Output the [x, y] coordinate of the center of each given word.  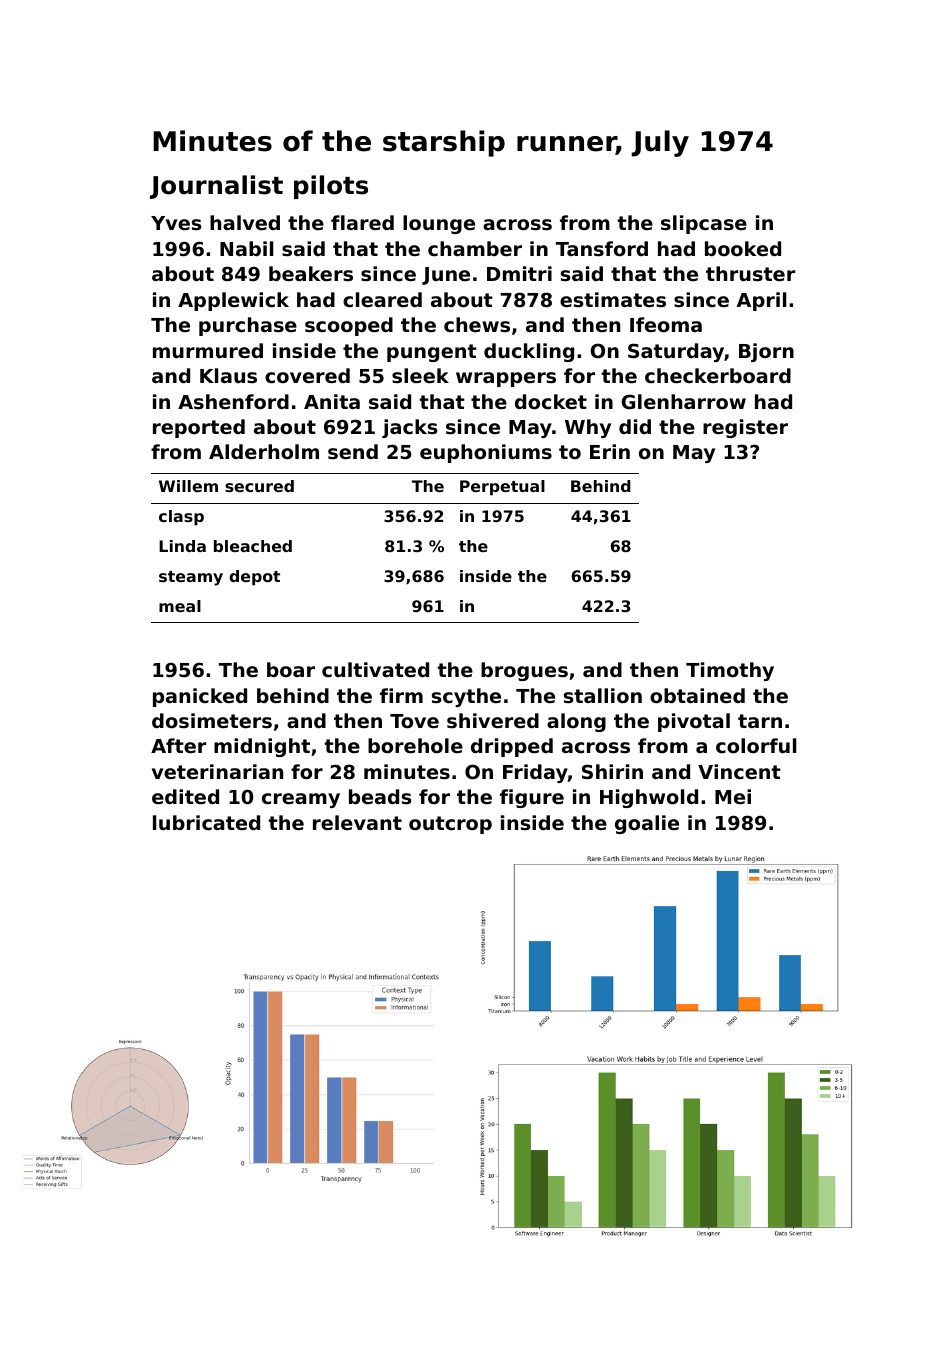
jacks [409, 428]
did [635, 426]
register [745, 428]
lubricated [206, 822]
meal [180, 606]
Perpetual [502, 488]
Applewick [233, 301]
